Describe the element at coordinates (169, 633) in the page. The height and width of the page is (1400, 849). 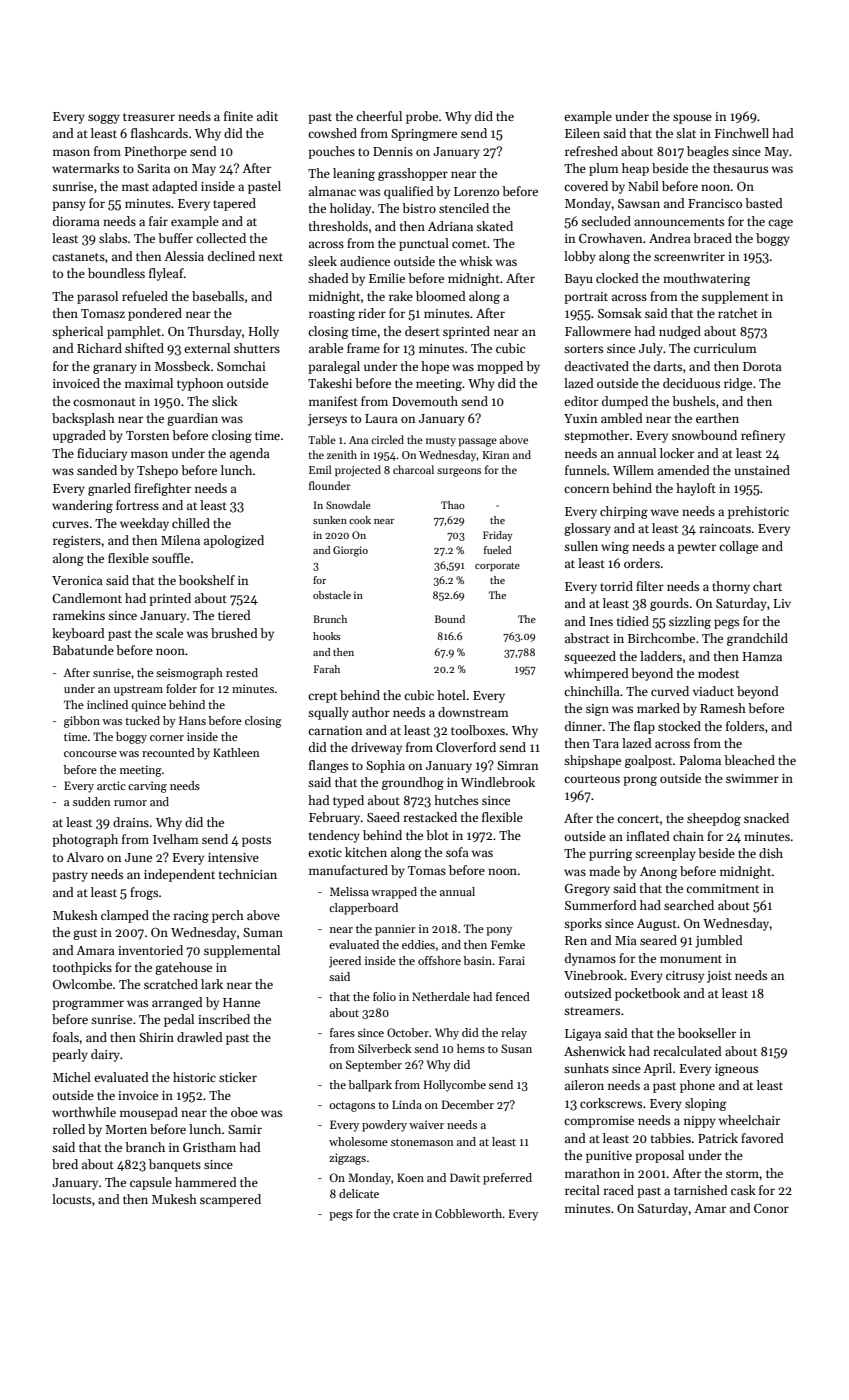
I see `scale` at that location.
